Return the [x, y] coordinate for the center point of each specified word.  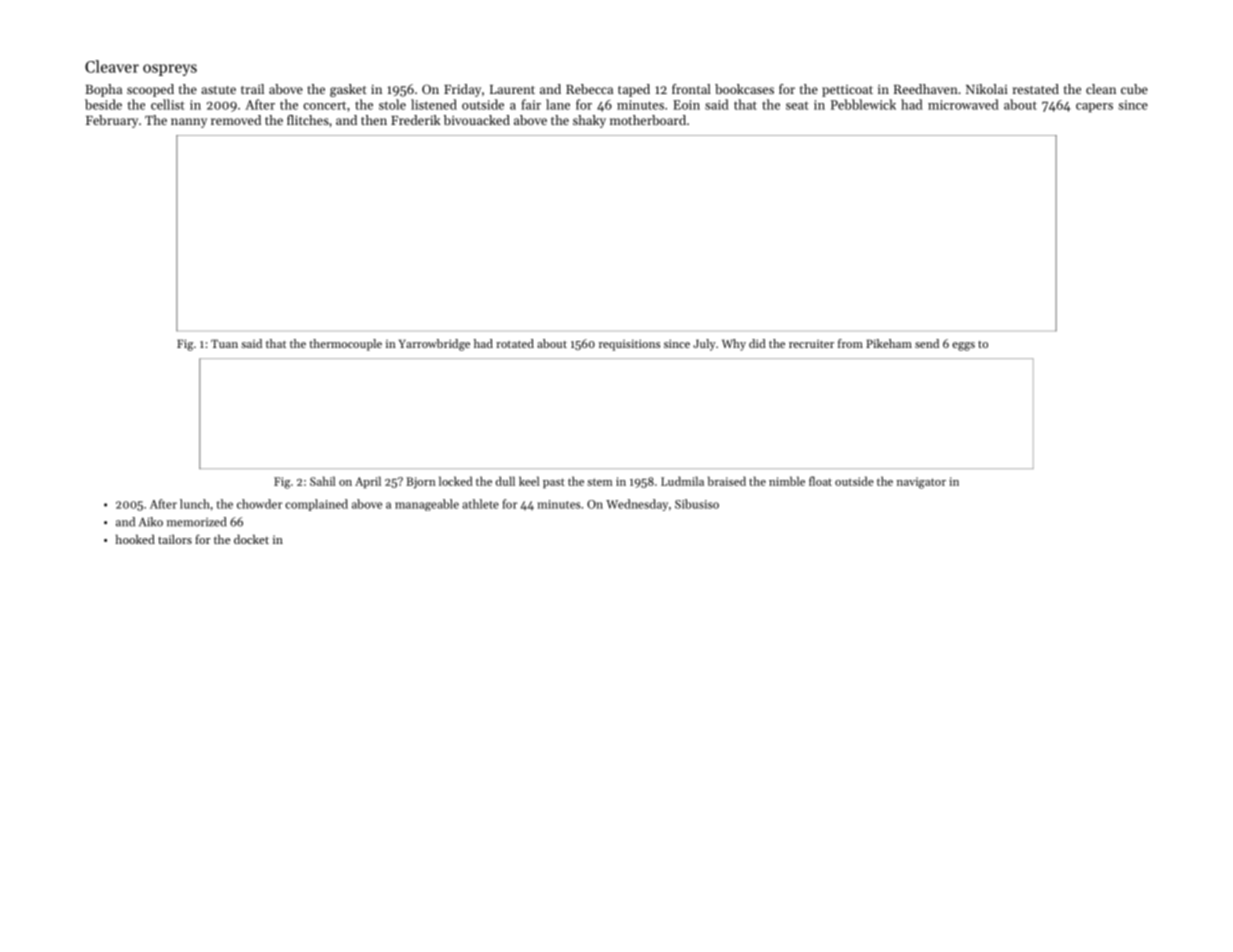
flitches [308, 120]
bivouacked [477, 120]
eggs [963, 346]
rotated [515, 343]
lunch [195, 504]
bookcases [744, 89]
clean [1101, 89]
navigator [921, 483]
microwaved [963, 104]
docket [251, 539]
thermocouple [345, 345]
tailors [175, 539]
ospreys [170, 70]
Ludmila [682, 481]
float [820, 481]
